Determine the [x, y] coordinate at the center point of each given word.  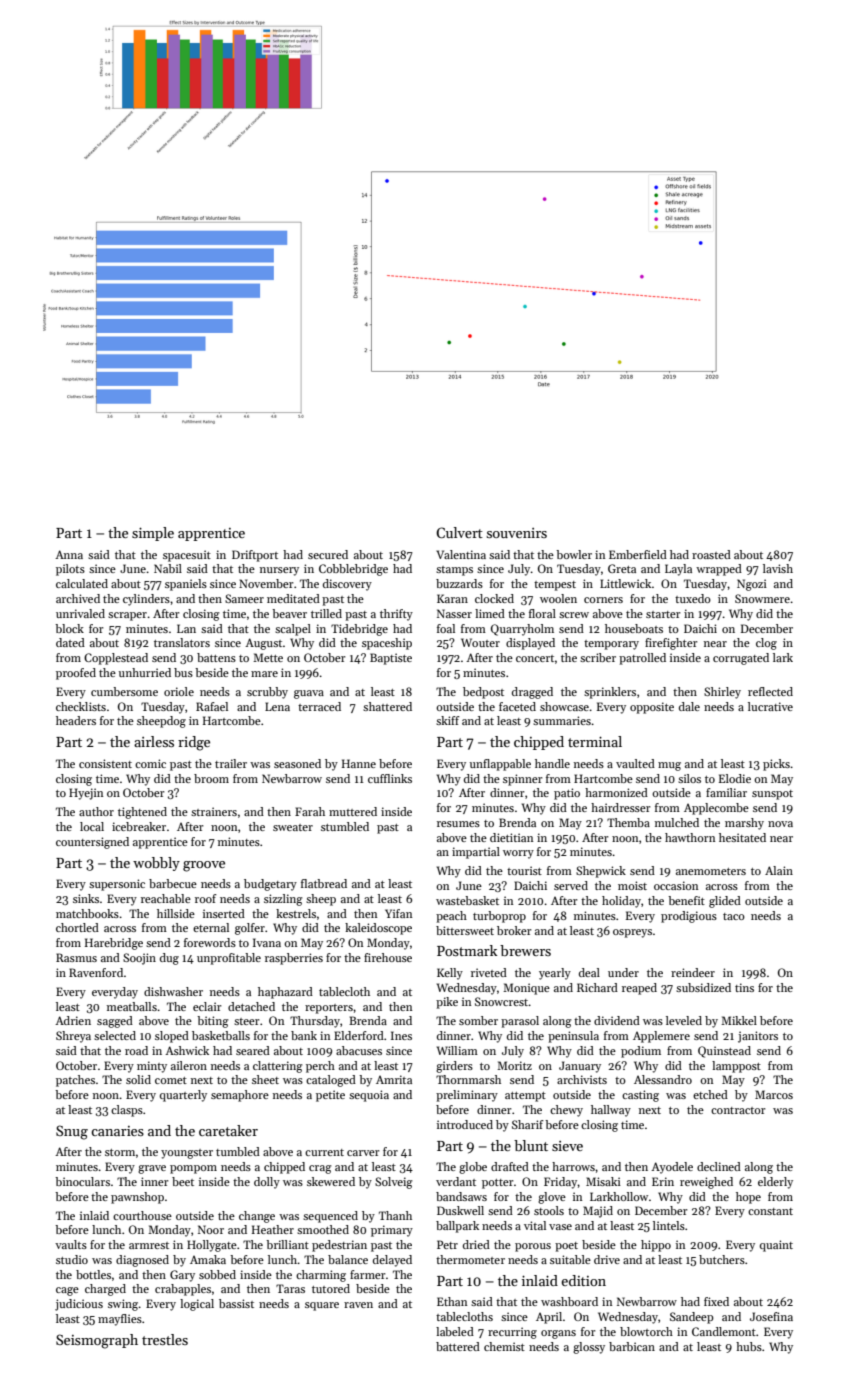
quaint [776, 1246]
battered [458, 1346]
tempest [555, 586]
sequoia [369, 1096]
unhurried [145, 672]
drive [607, 1259]
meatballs [132, 1006]
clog [766, 644]
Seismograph [97, 1341]
